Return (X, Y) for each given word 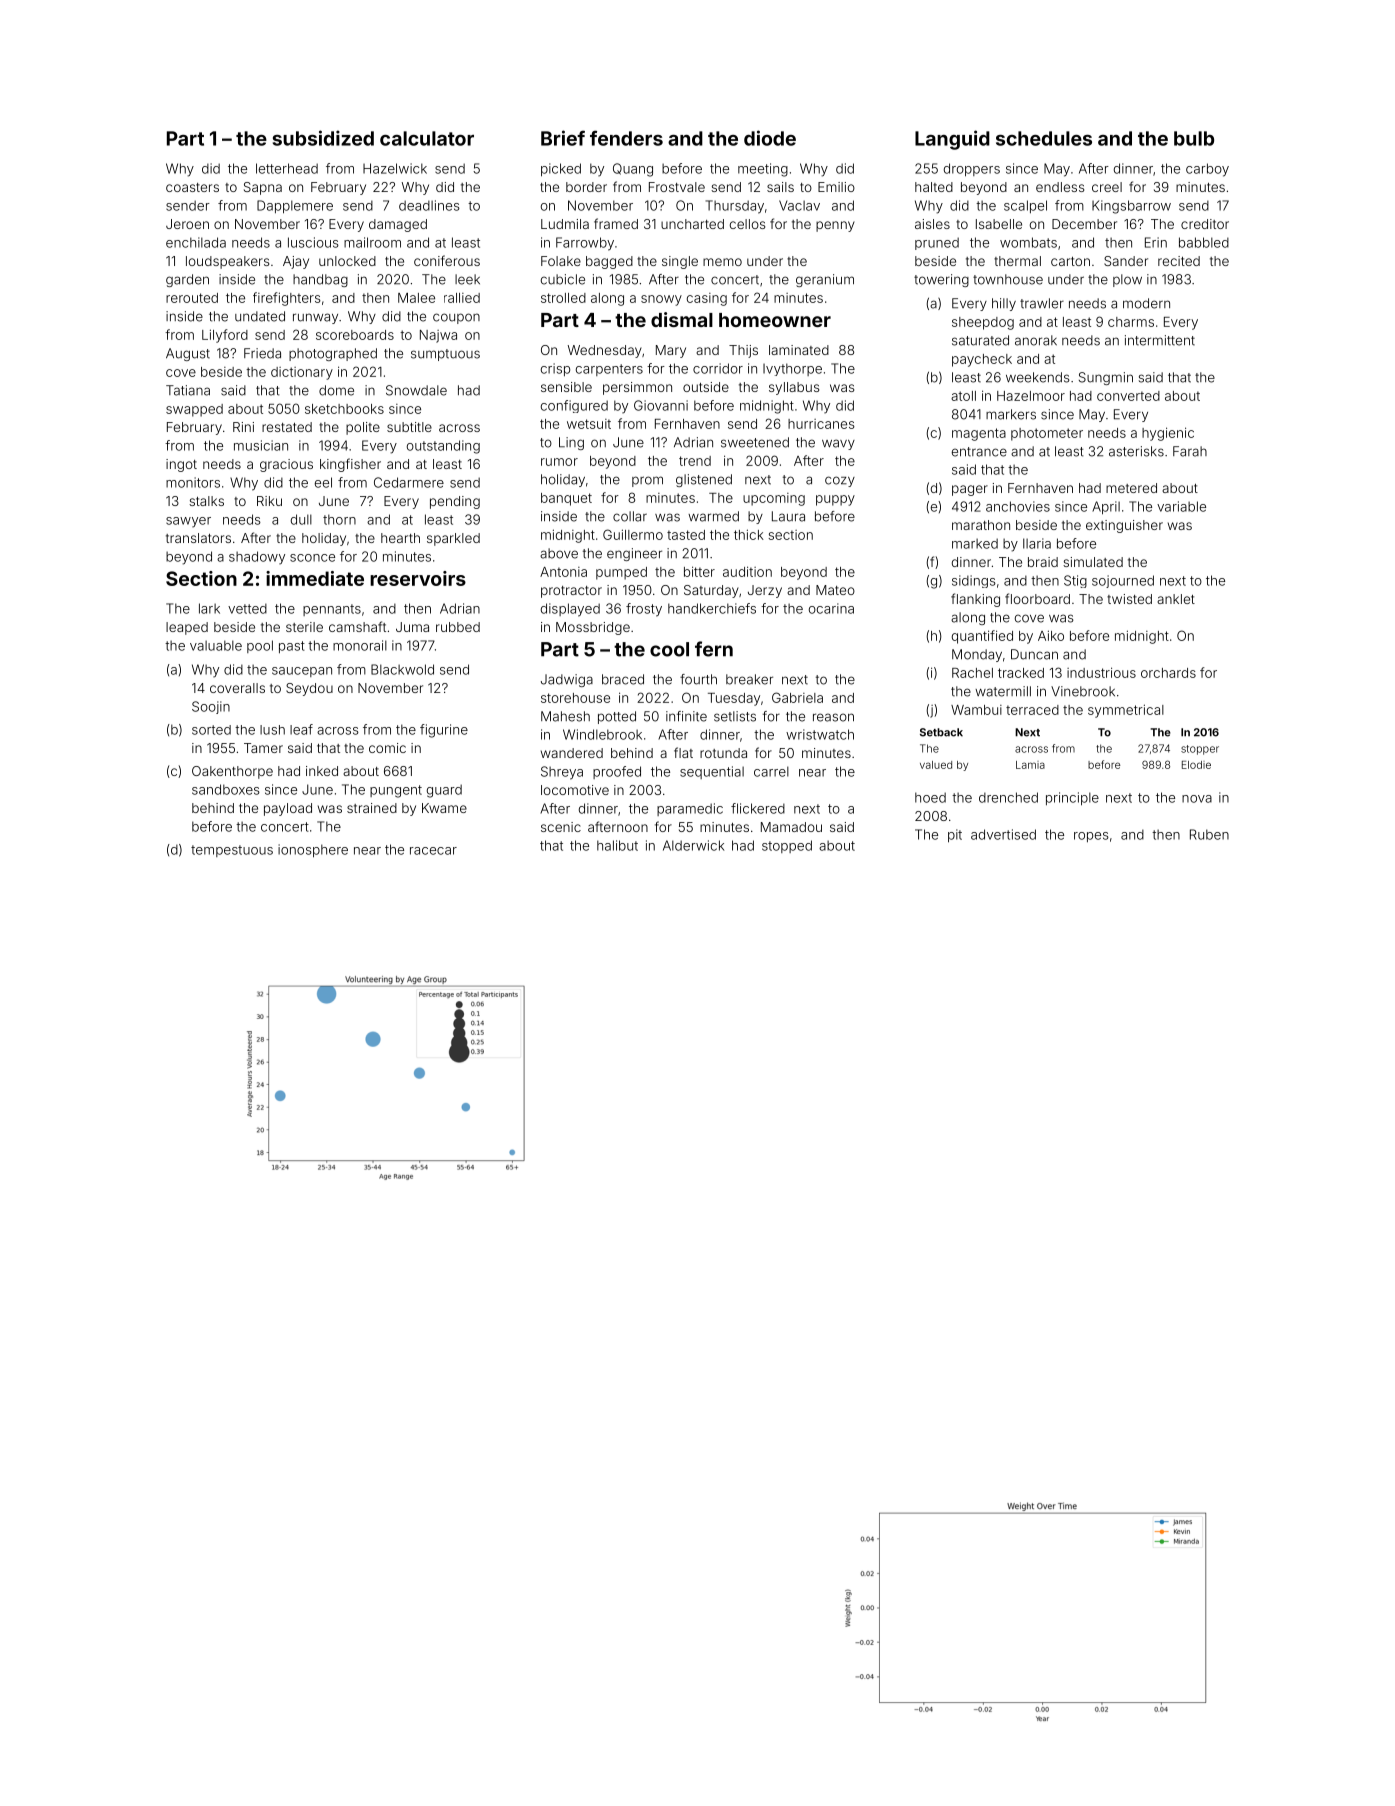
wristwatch (820, 734)
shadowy (257, 558)
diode (770, 138)
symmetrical (1126, 711)
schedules (1044, 138)
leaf (301, 729)
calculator (427, 138)
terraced (1032, 710)
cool (669, 649)
